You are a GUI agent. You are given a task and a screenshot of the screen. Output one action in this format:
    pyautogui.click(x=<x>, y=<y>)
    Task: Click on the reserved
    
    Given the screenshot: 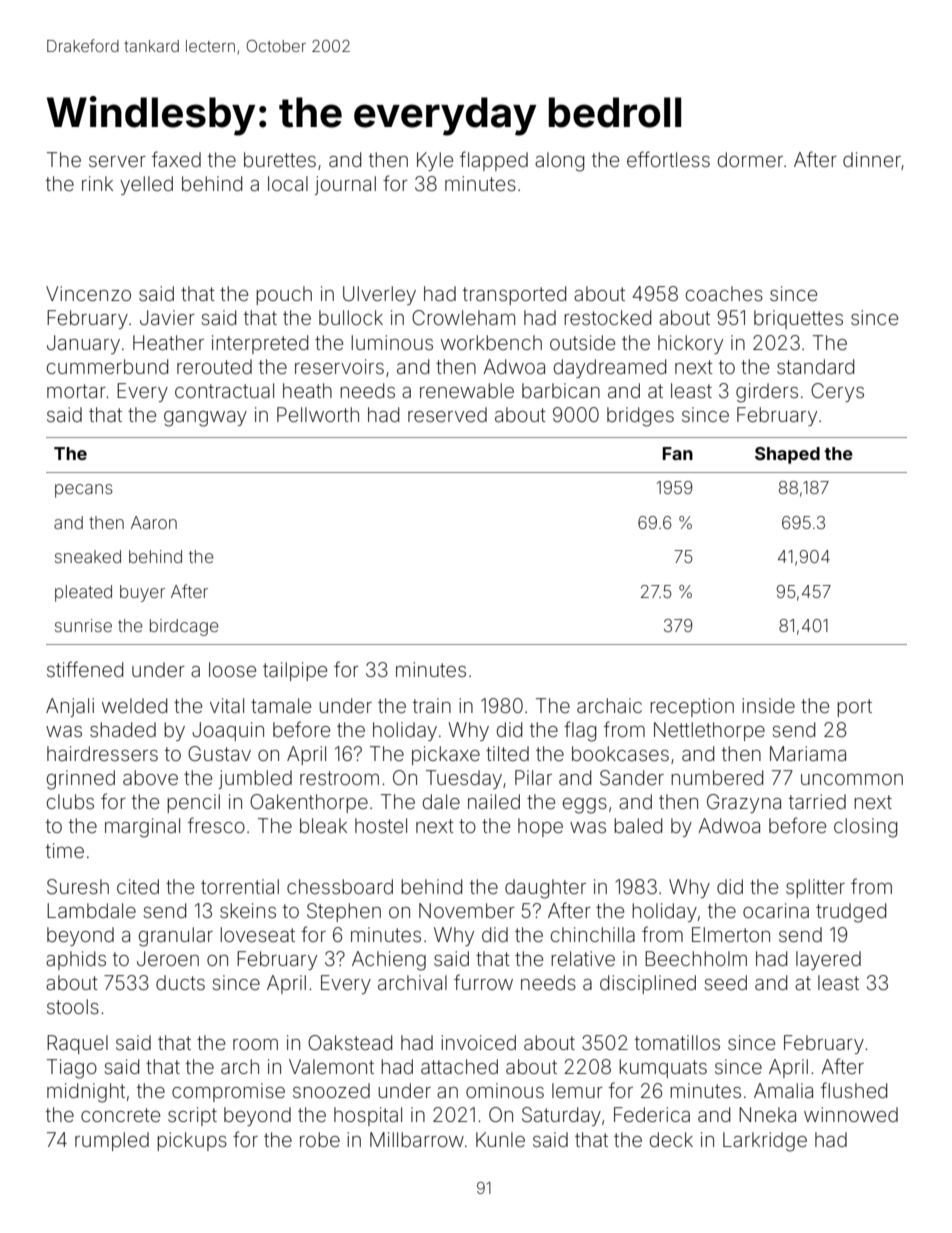 What is the action you would take?
    pyautogui.click(x=447, y=414)
